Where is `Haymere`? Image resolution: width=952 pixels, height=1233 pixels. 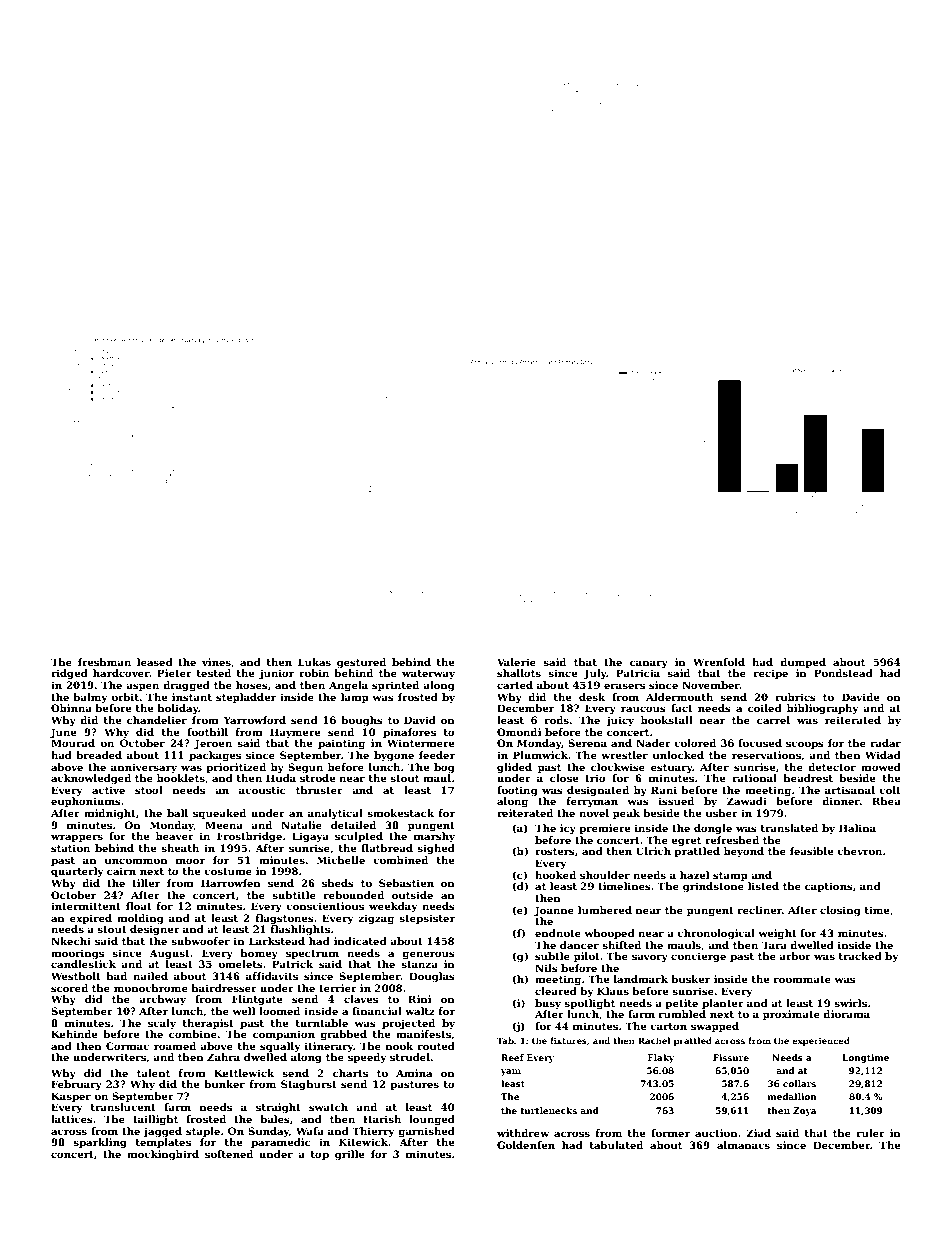 Haymere is located at coordinates (295, 733).
